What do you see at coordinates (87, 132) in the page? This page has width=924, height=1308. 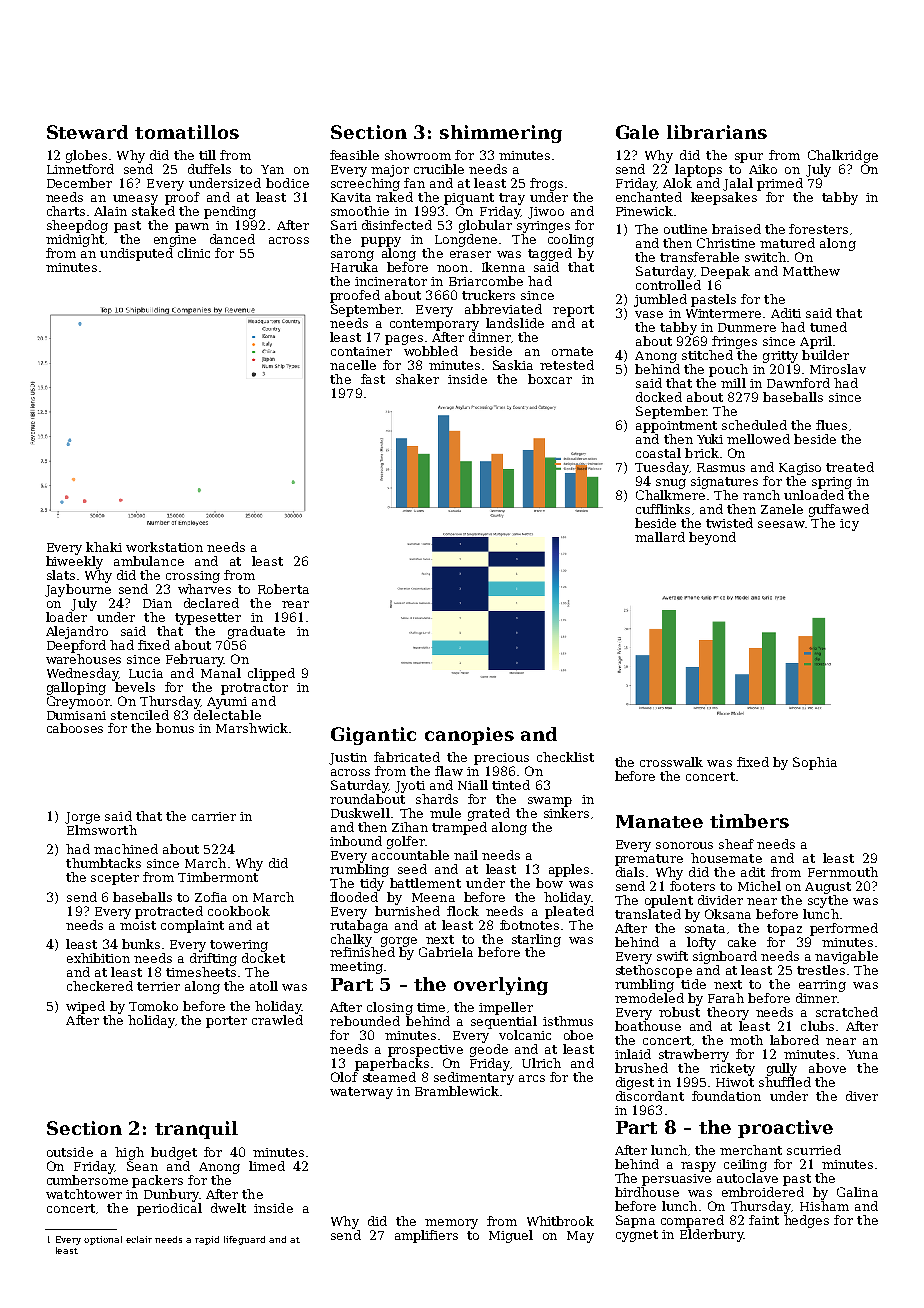 I see `Steward` at bounding box center [87, 132].
